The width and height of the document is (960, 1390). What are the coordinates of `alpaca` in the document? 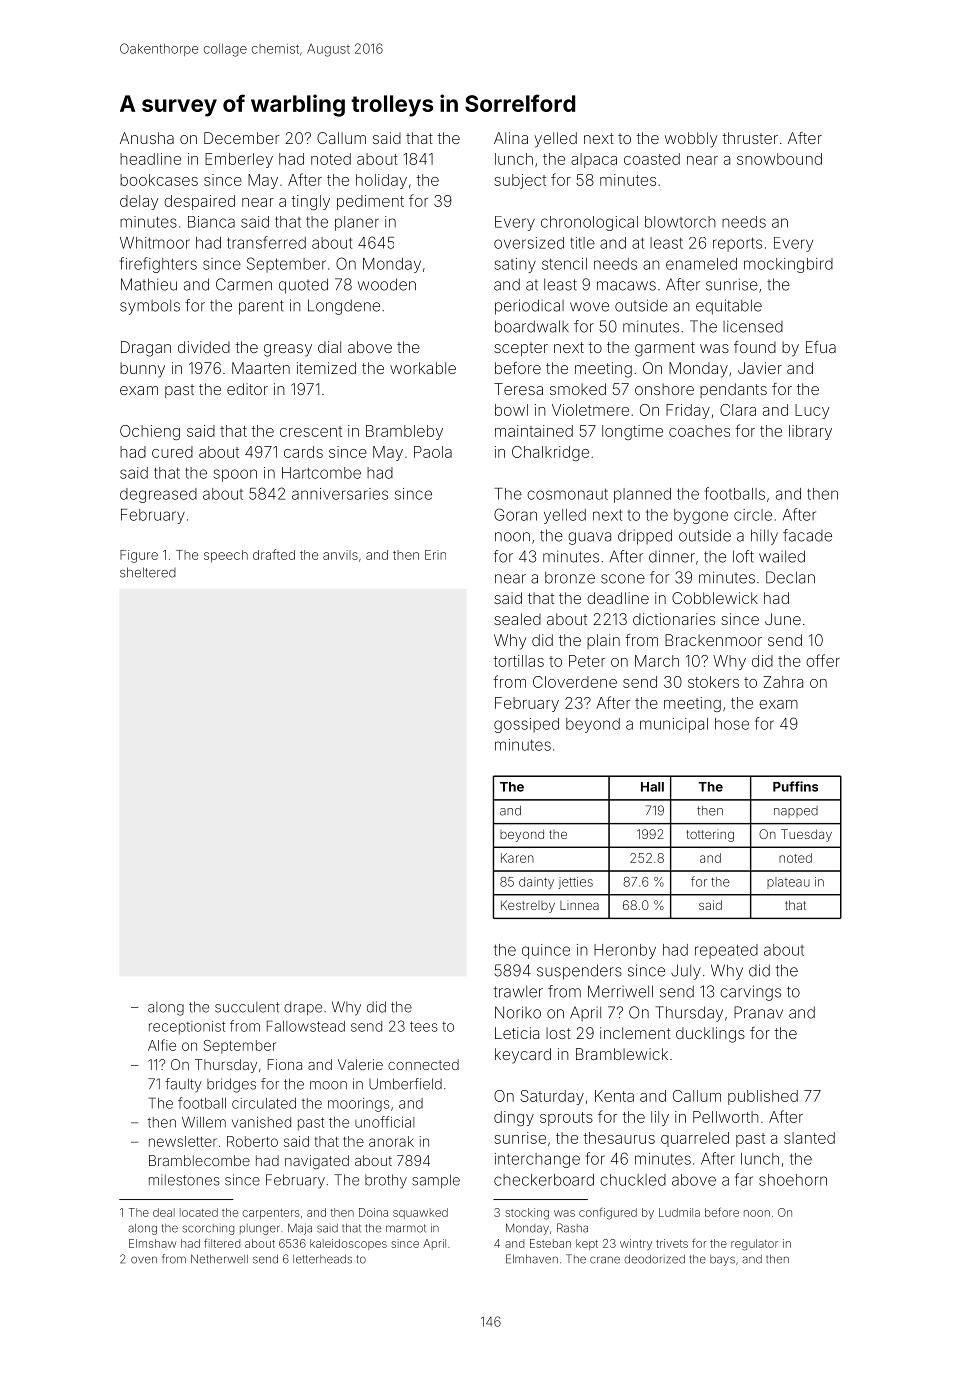 It's located at (594, 160).
